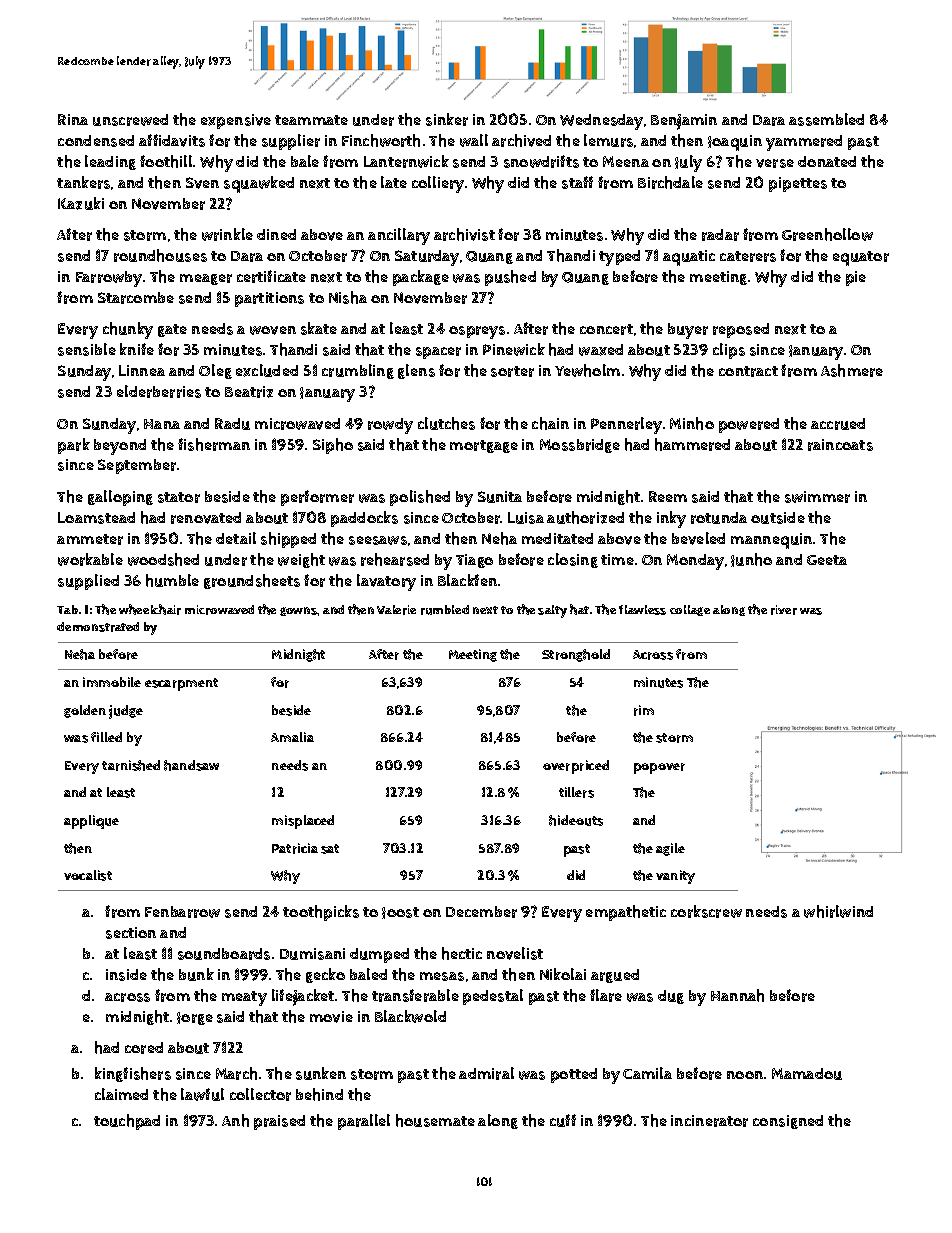 The width and height of the page is (952, 1233). What do you see at coordinates (670, 849) in the page?
I see `agile` at bounding box center [670, 849].
